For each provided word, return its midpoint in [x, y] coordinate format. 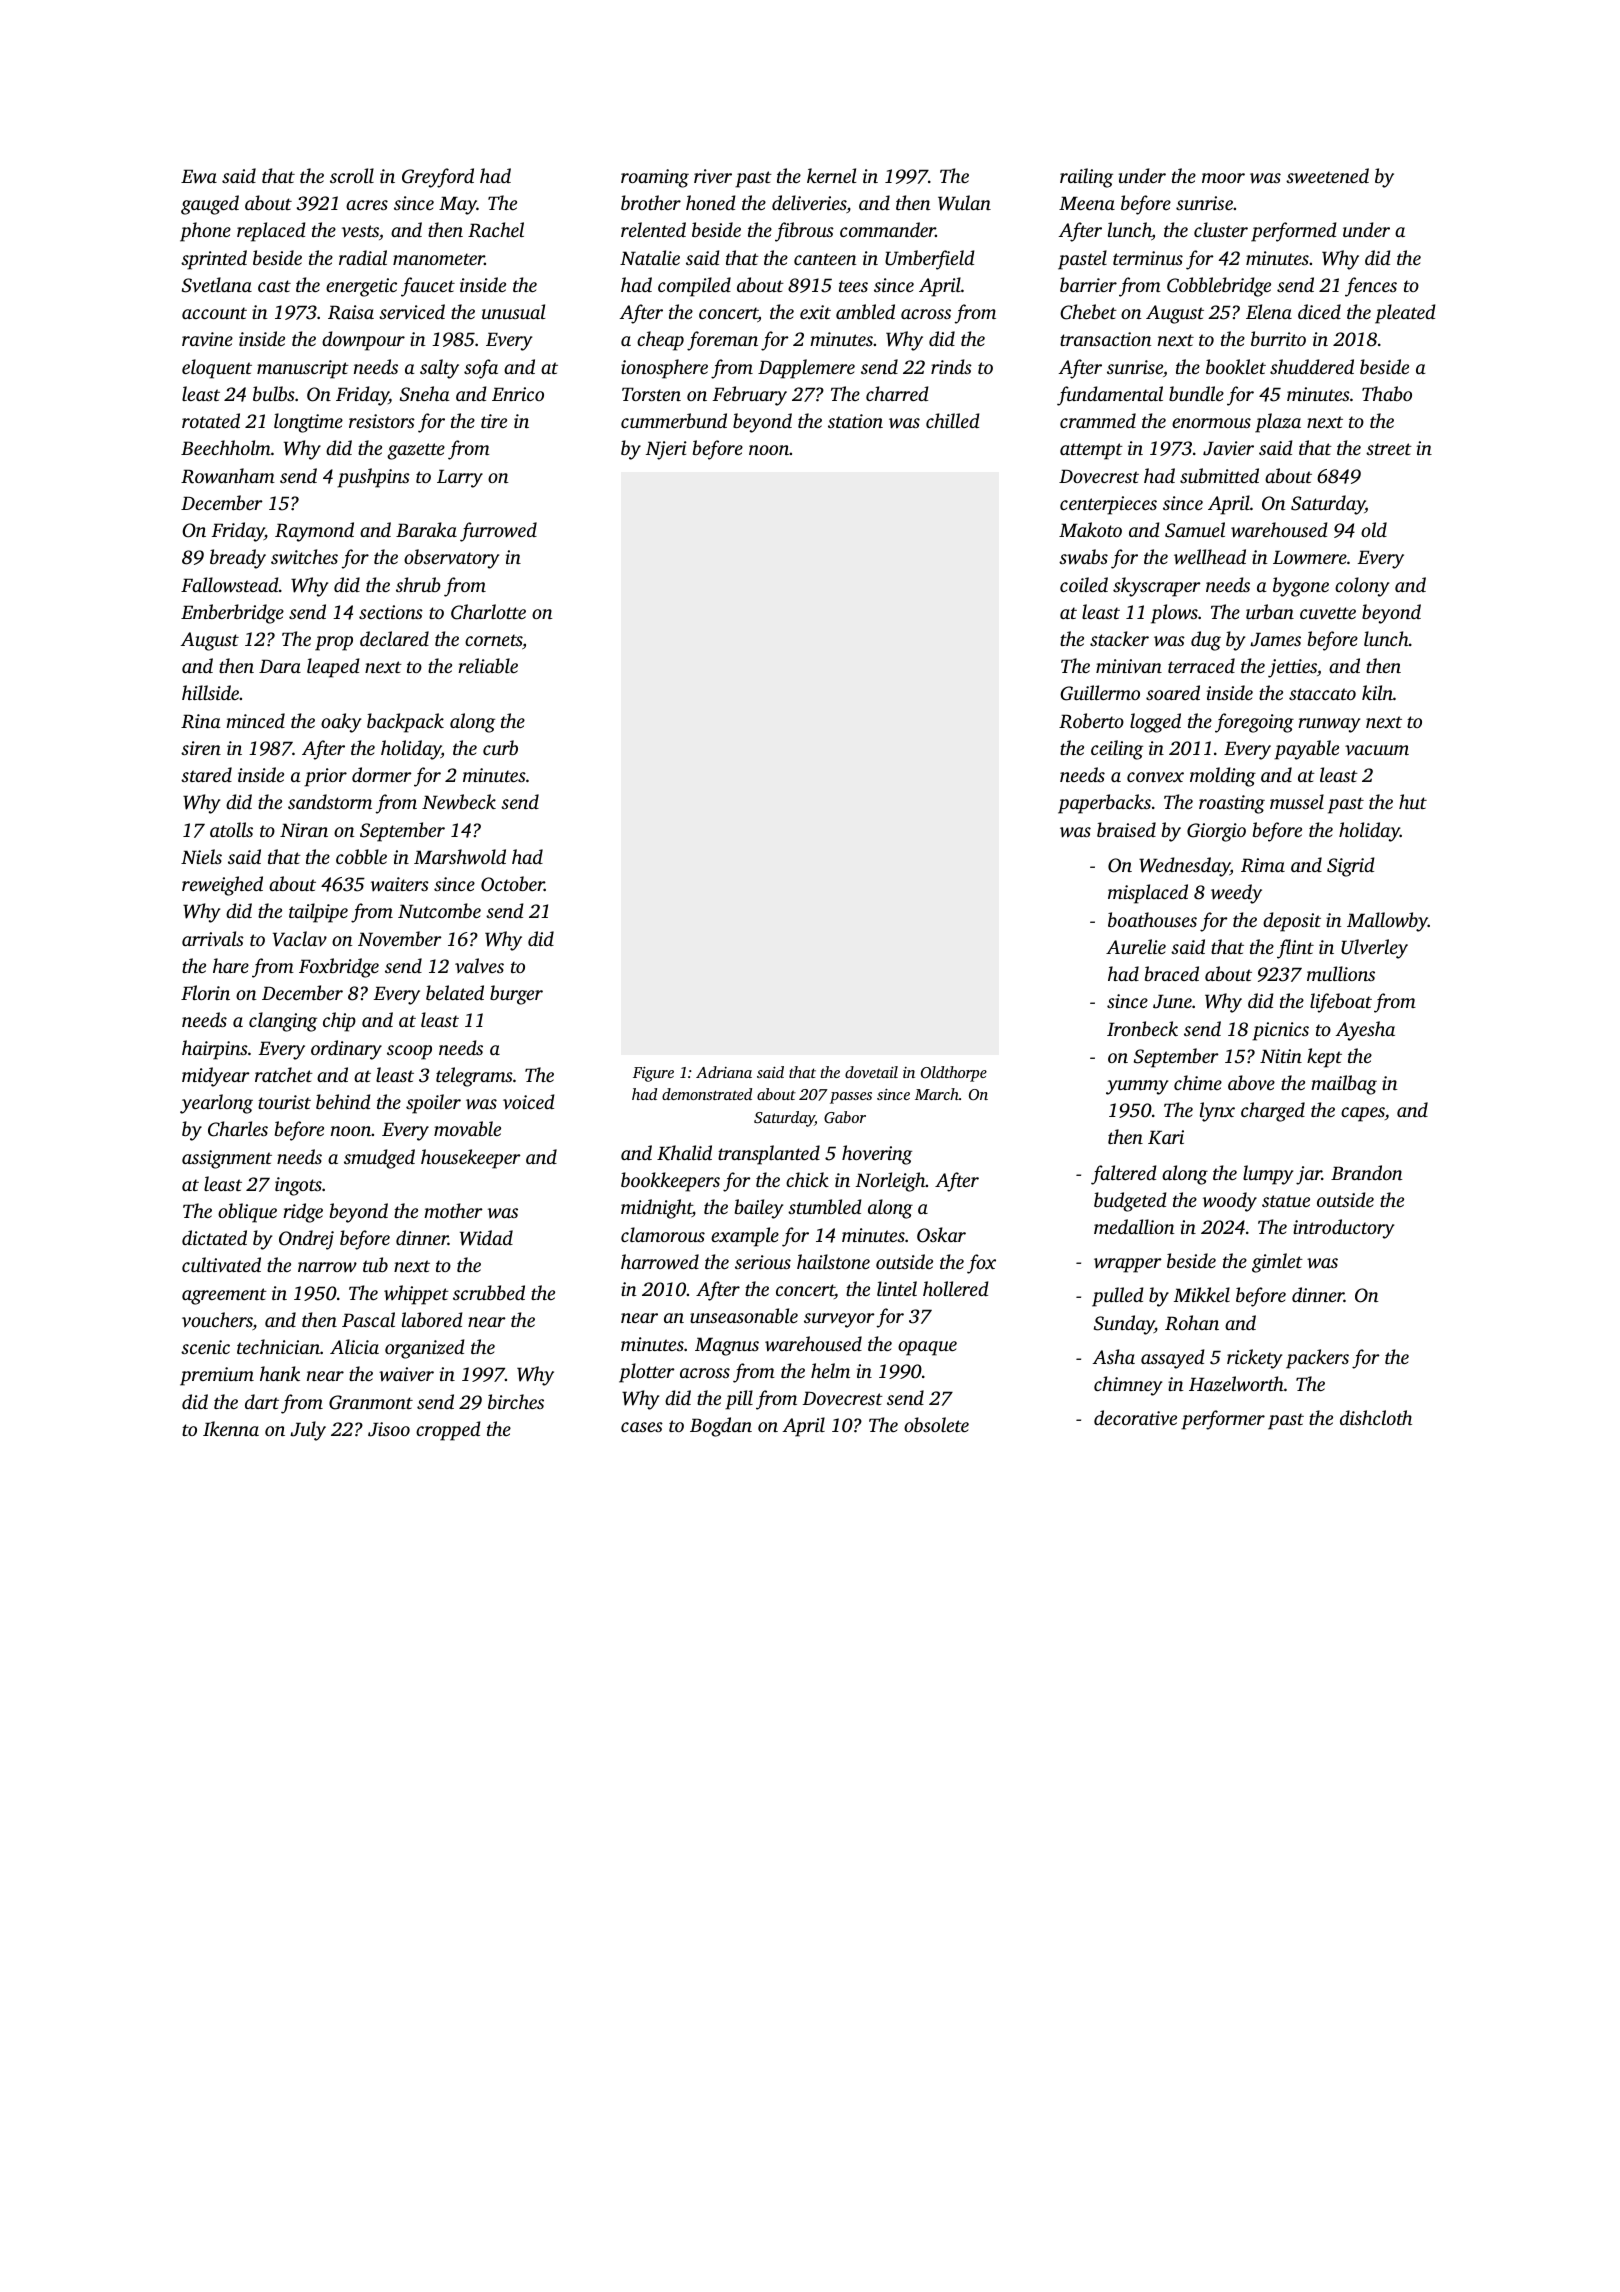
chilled [953, 420]
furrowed [498, 532]
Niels [201, 856]
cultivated [221, 1264]
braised [1126, 829]
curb [500, 747]
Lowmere [1310, 557]
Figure [653, 1074]
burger [516, 995]
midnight [656, 1209]
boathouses [1152, 919]
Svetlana [217, 285]
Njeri [666, 450]
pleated [1405, 314]
